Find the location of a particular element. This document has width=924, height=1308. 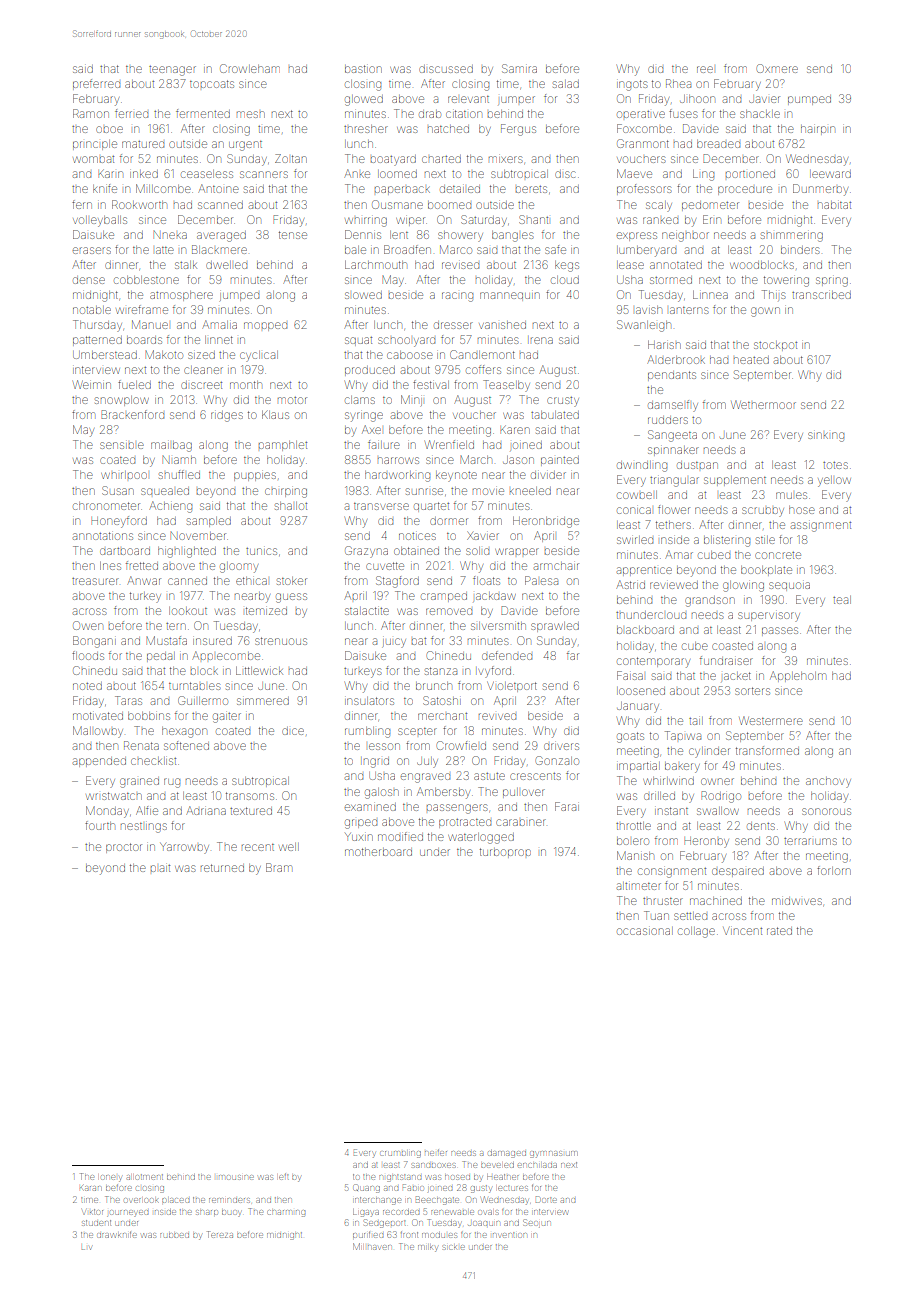

teenager is located at coordinates (172, 71).
